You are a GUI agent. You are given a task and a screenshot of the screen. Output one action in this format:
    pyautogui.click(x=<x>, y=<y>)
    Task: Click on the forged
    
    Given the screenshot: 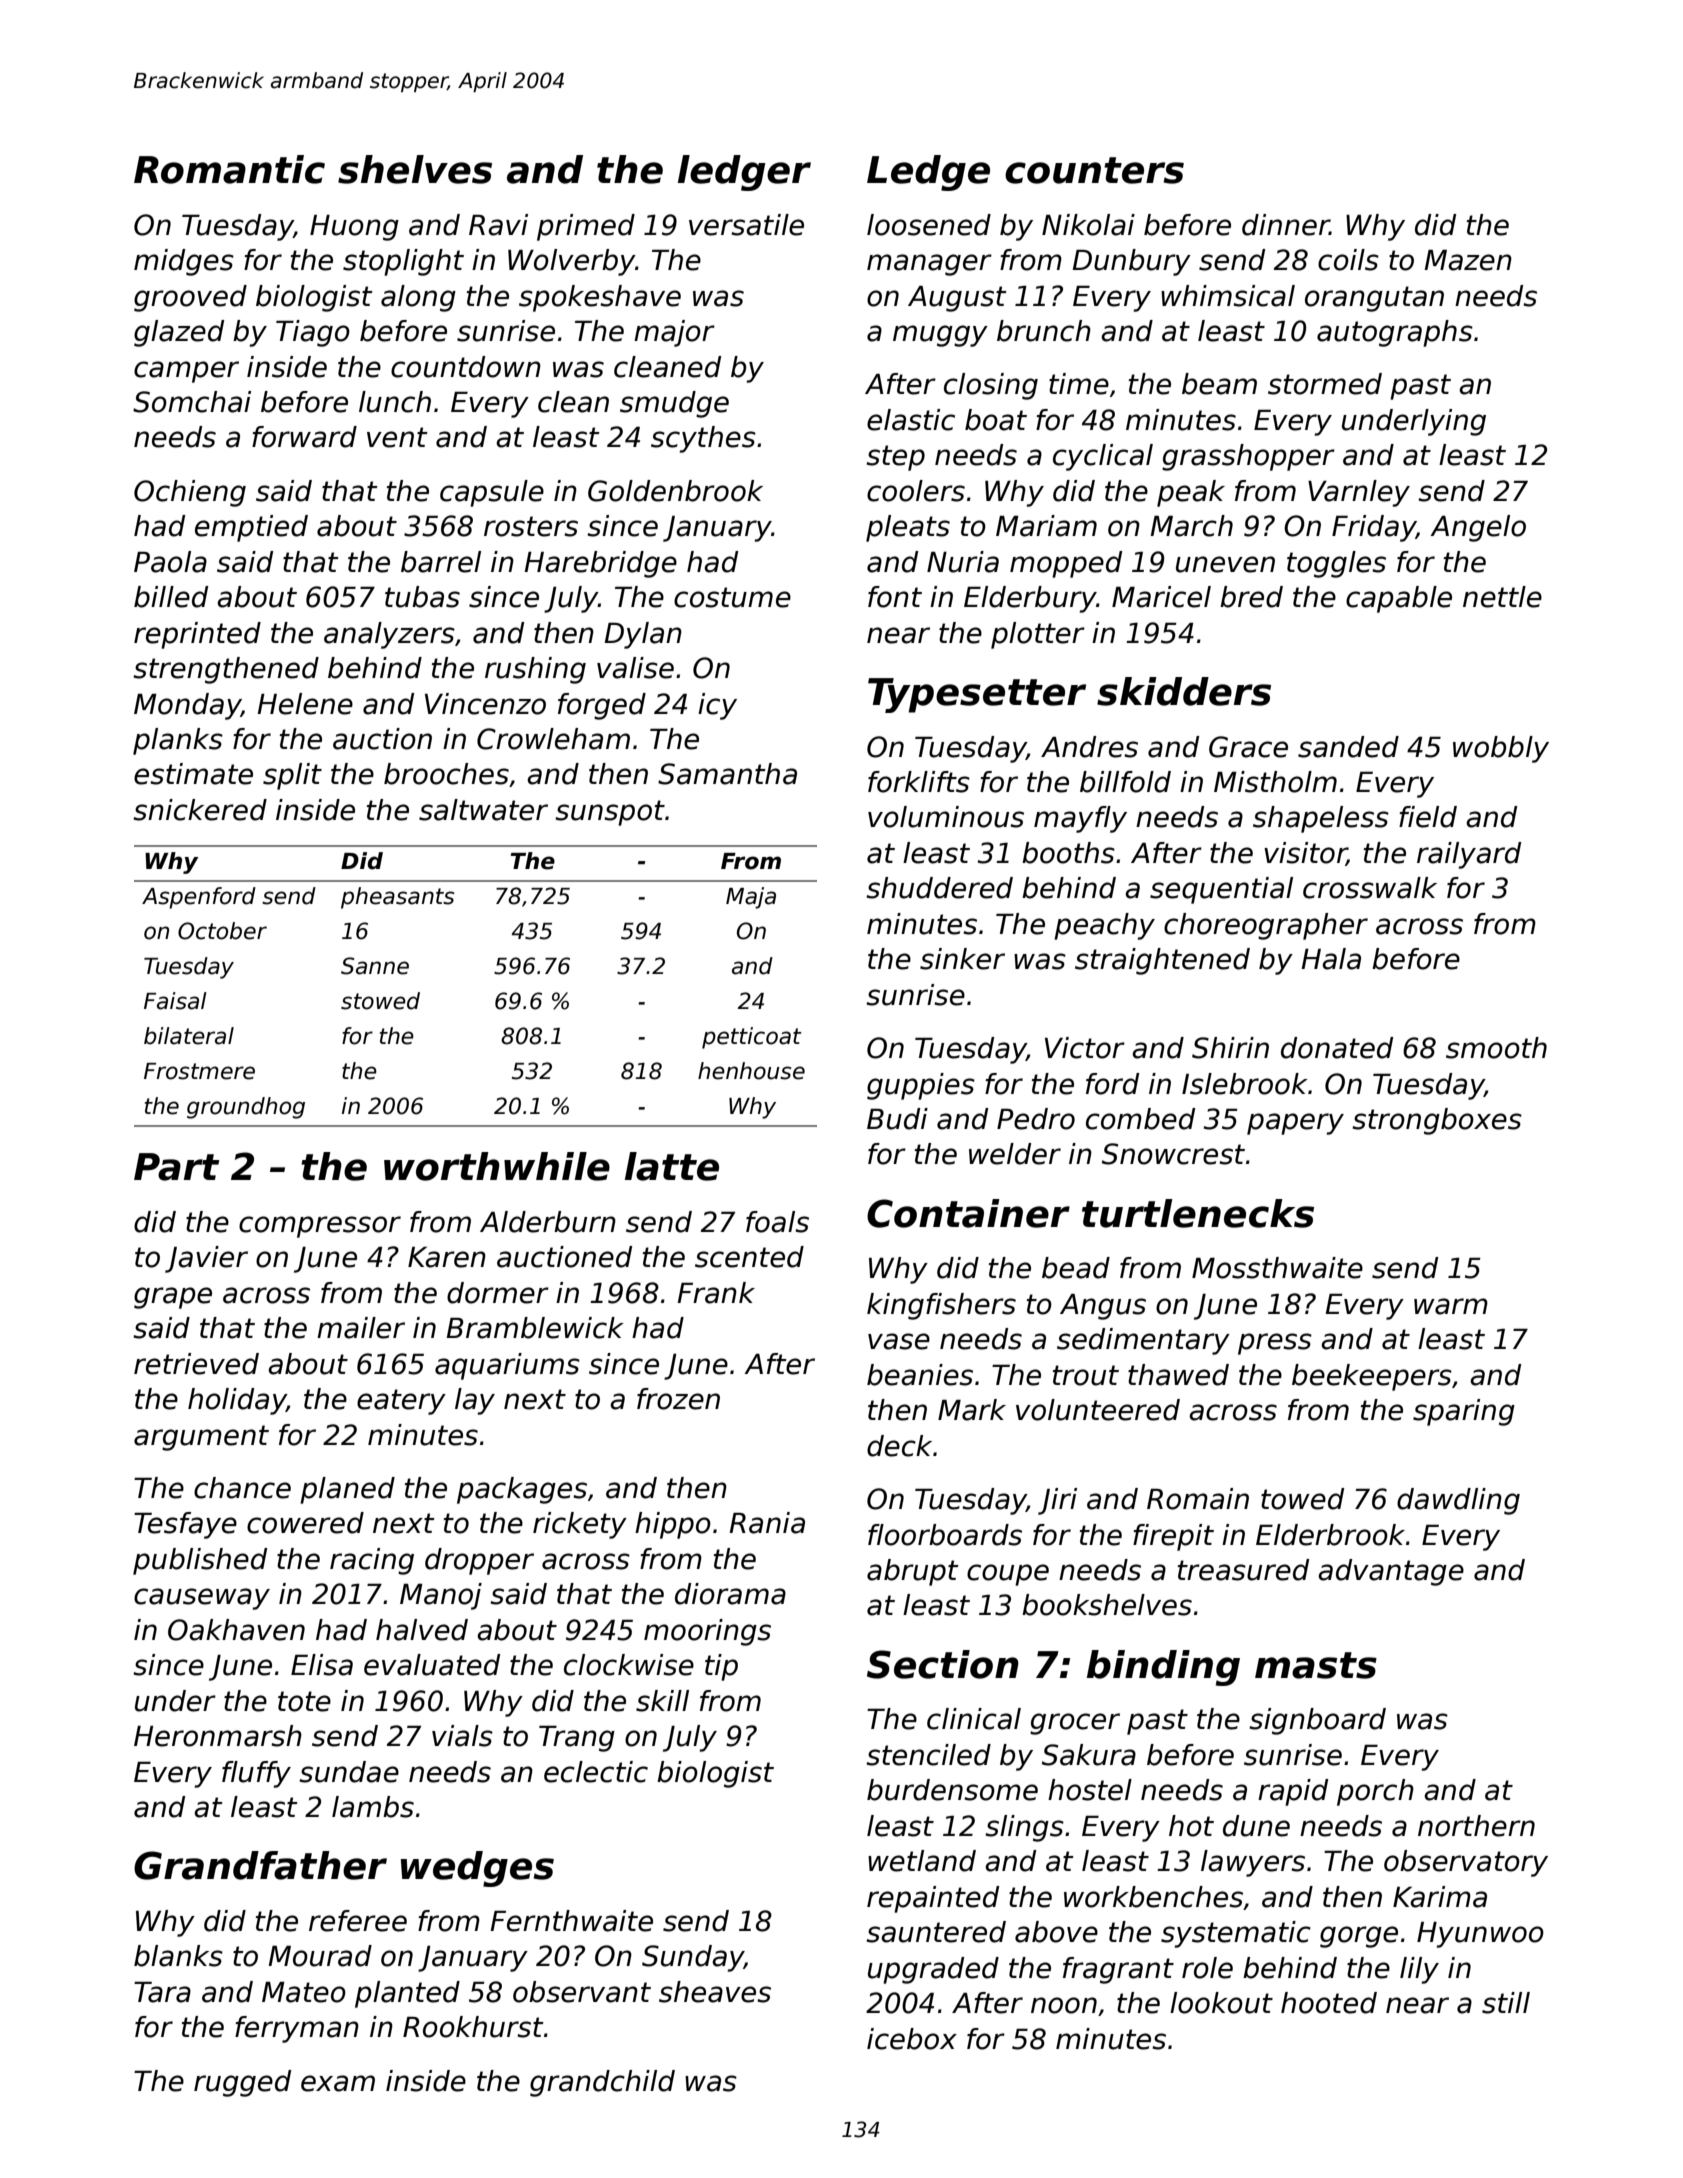 What is the action you would take?
    pyautogui.click(x=602, y=706)
